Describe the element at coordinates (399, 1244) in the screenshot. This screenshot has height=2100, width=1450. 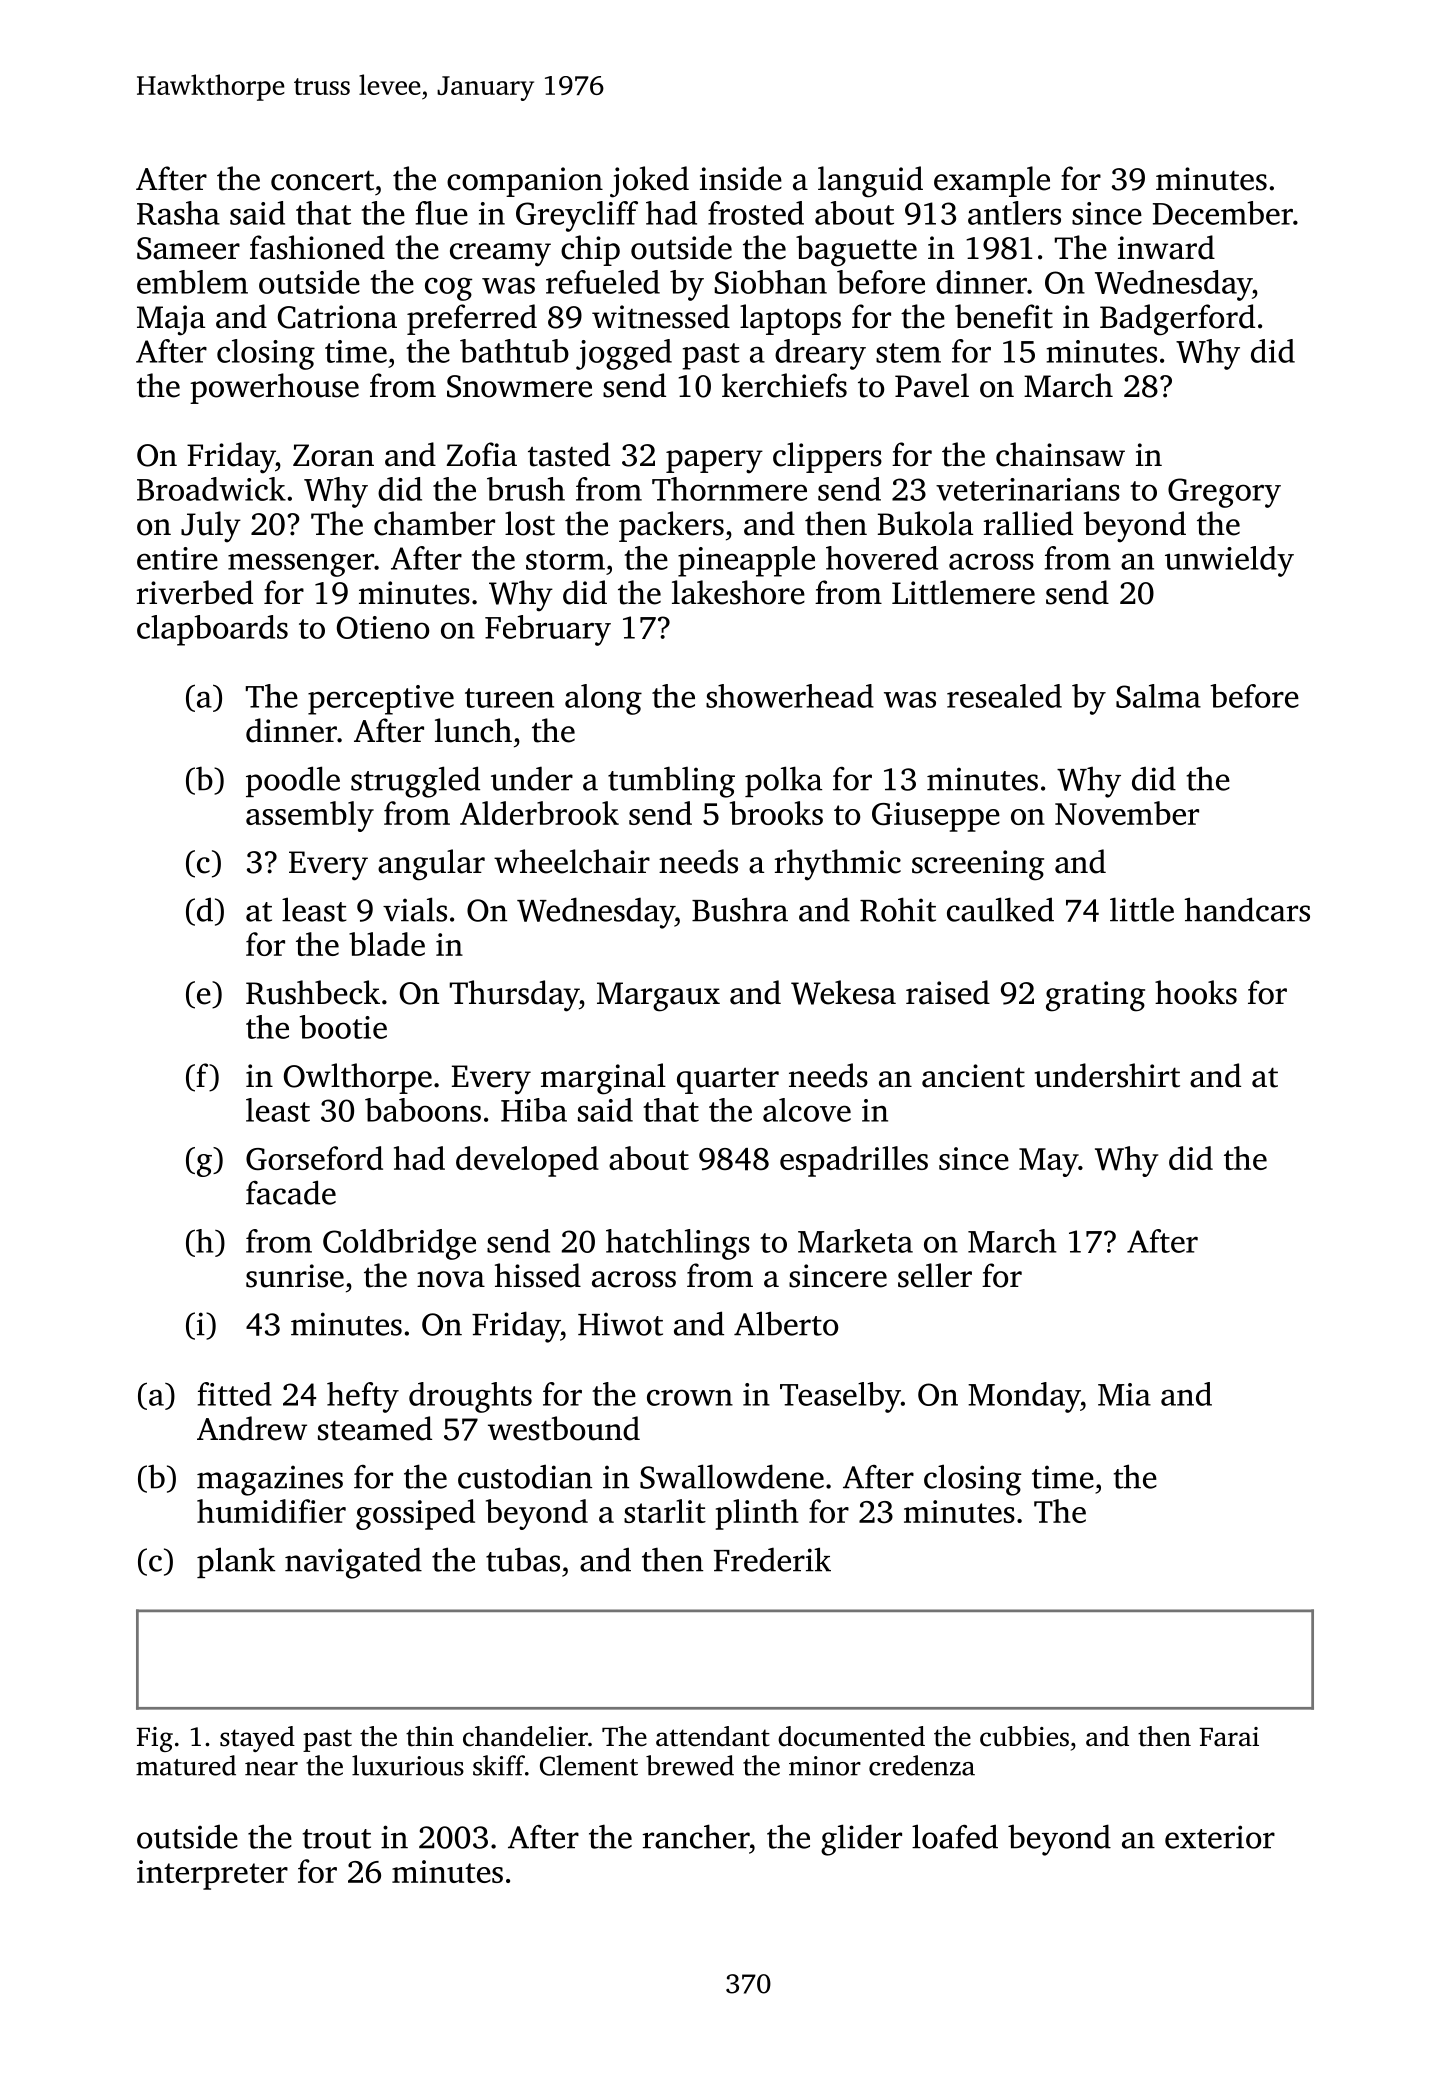
I see `Coldbridge` at that location.
